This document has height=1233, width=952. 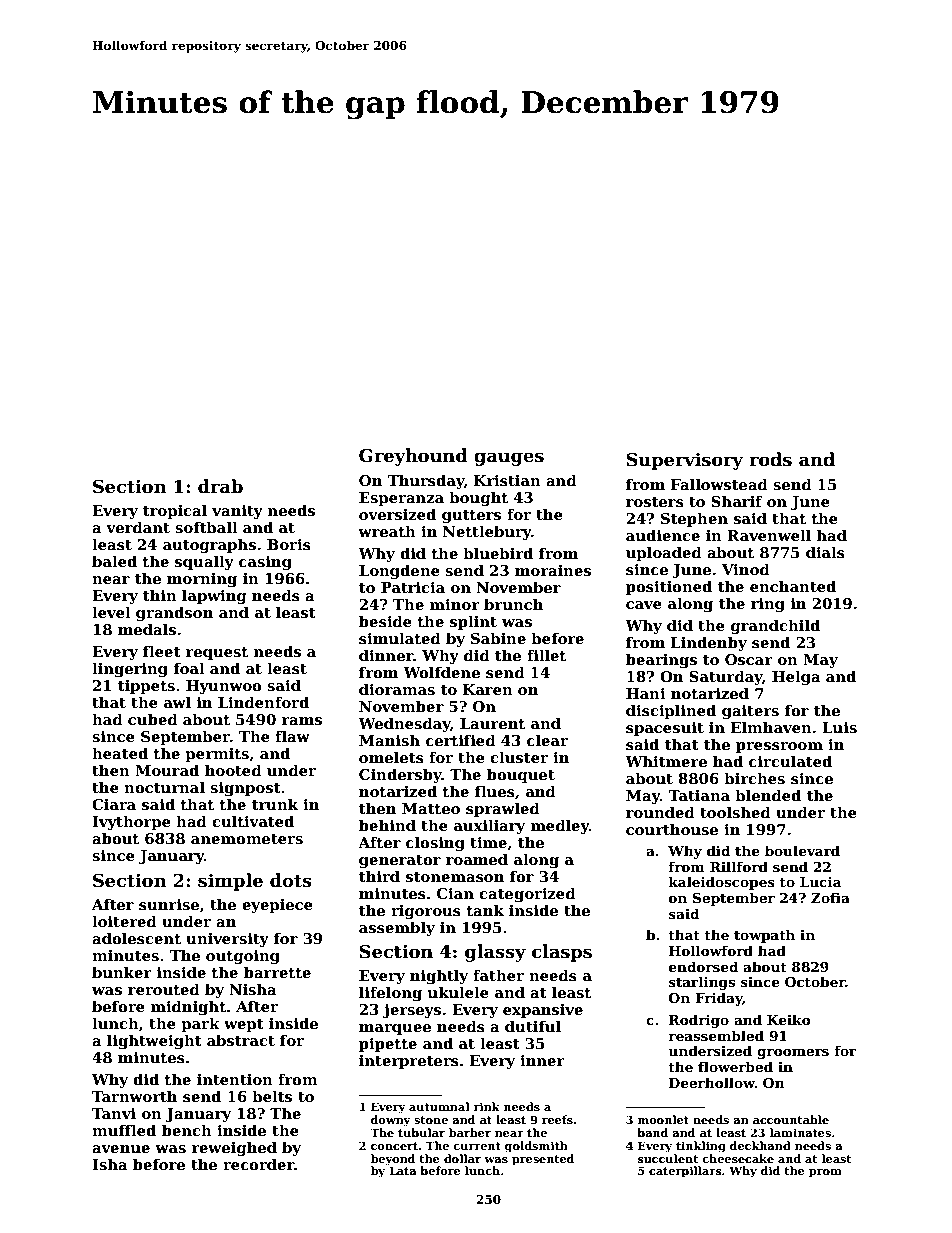 I want to click on Greyhound, so click(x=413, y=457).
